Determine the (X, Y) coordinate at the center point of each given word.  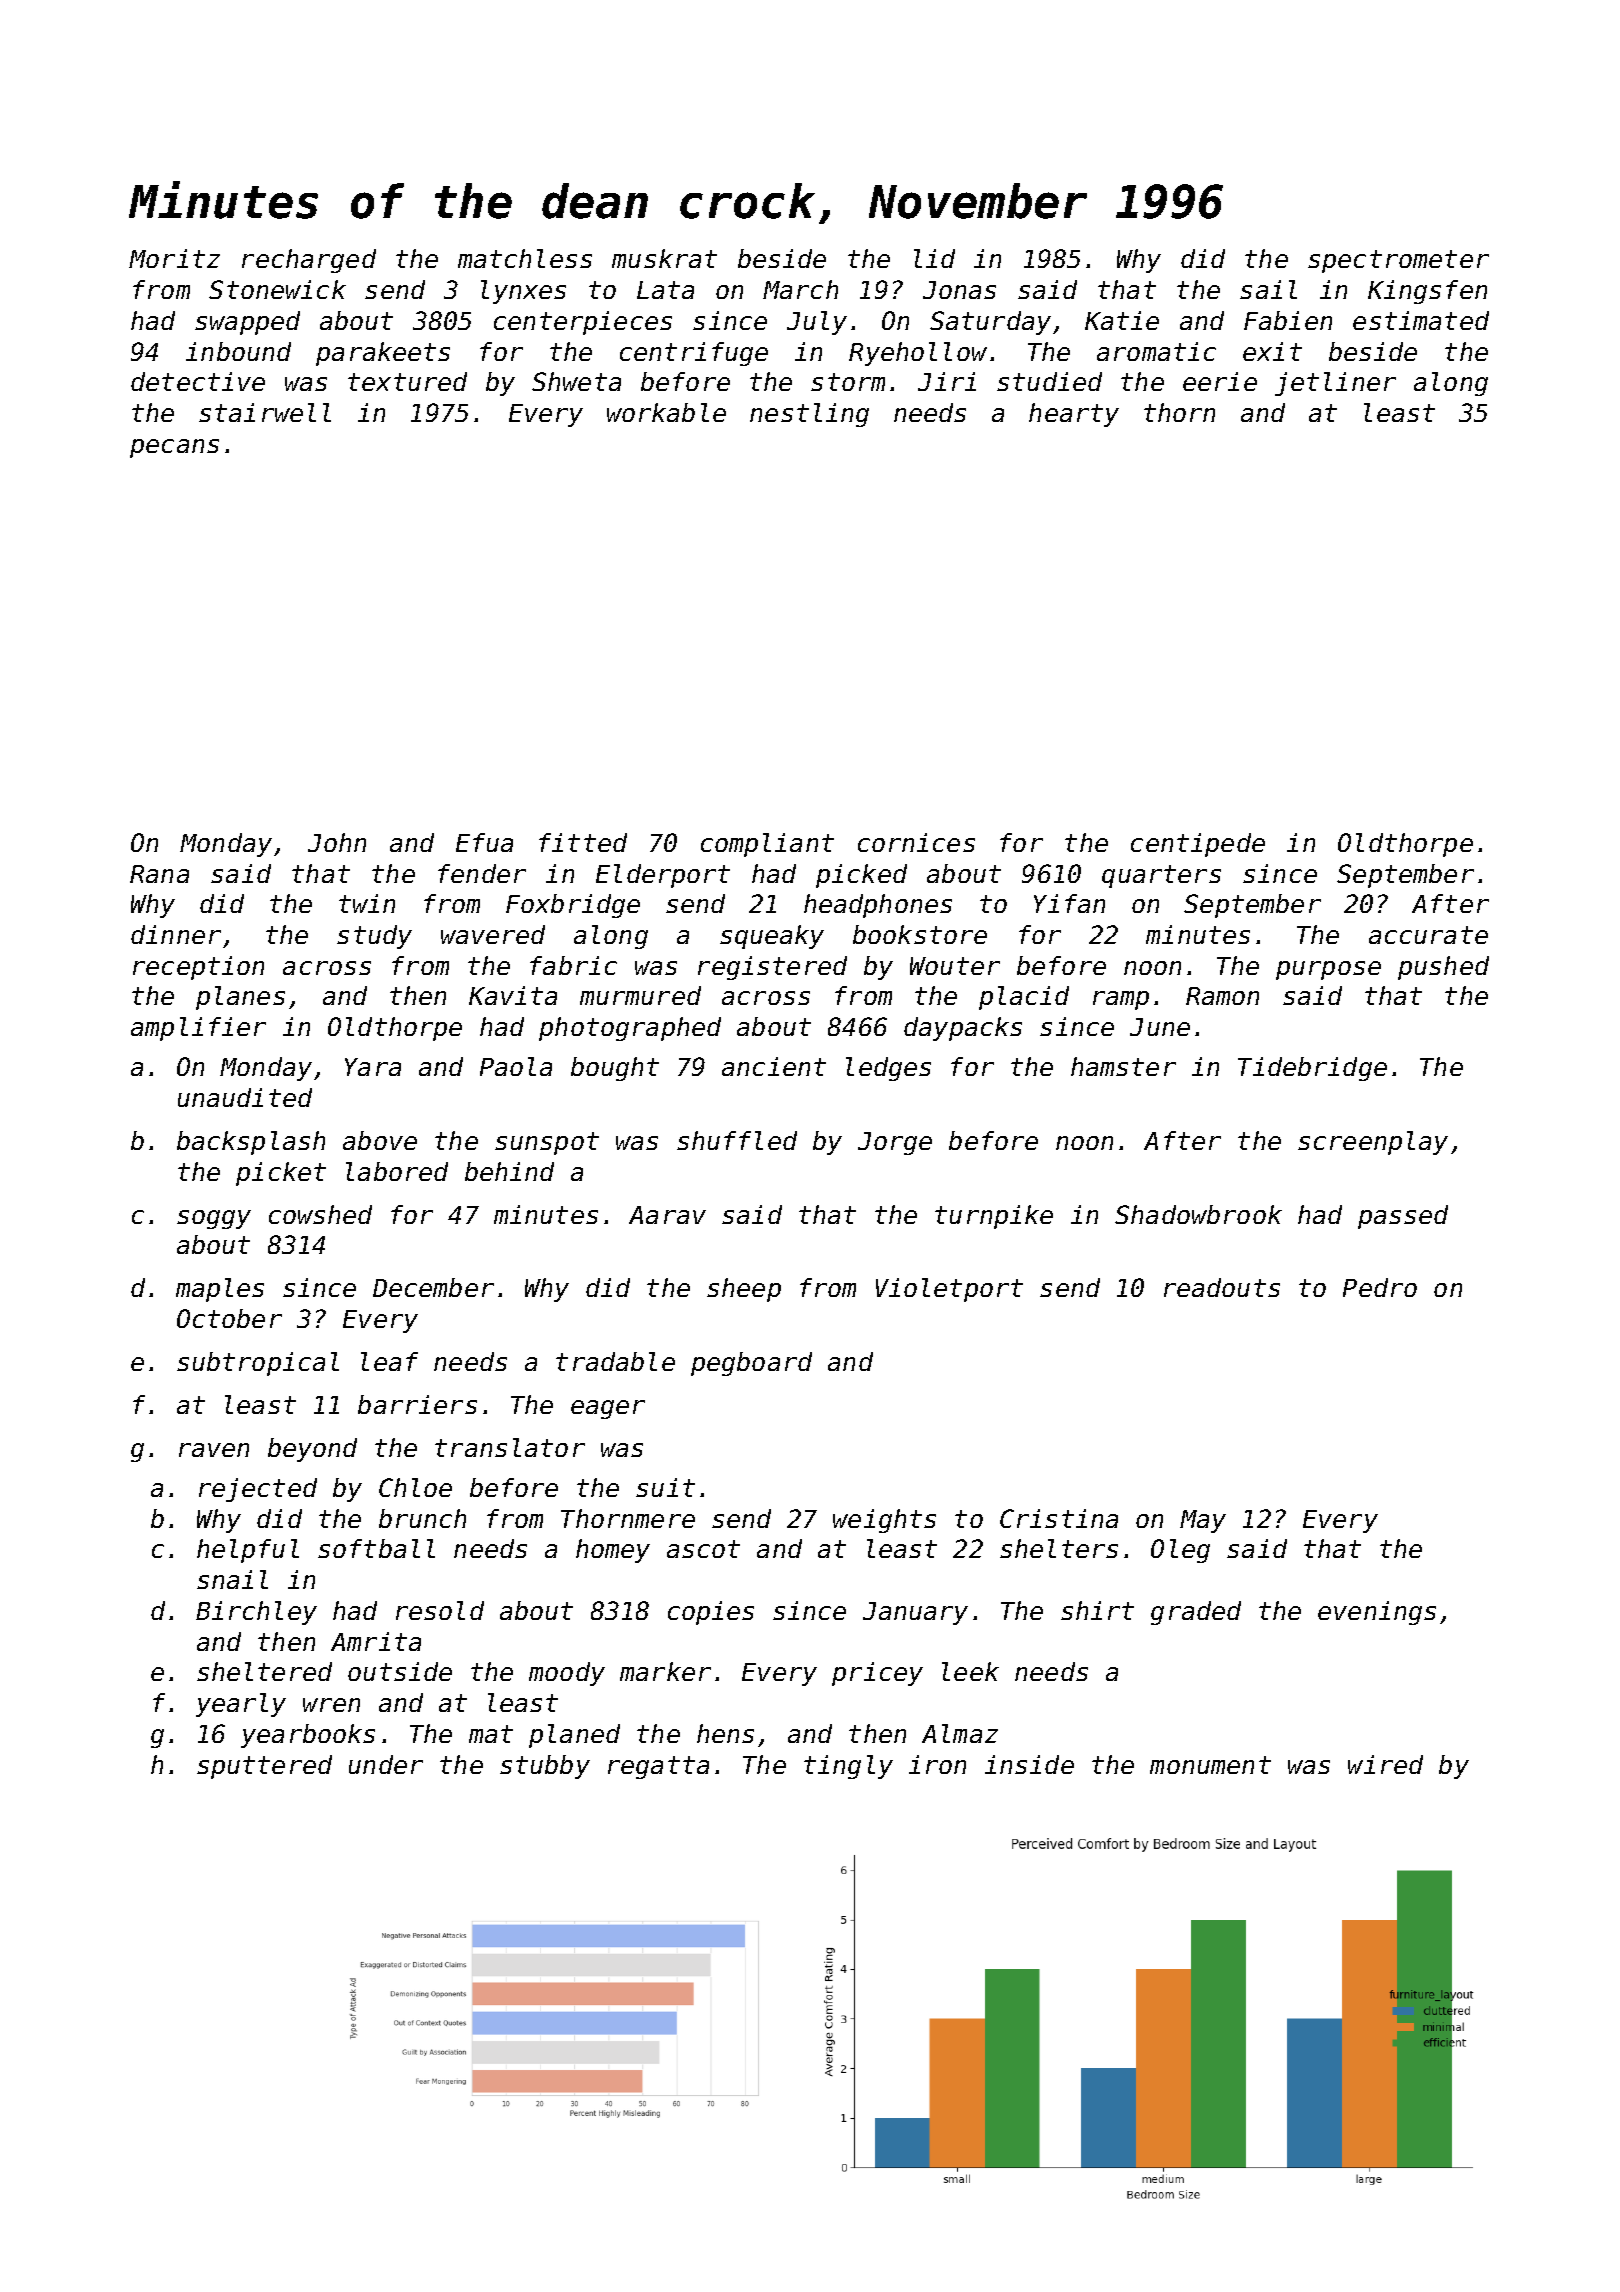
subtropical (258, 1364)
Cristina (1059, 1518)
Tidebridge (1312, 1069)
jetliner (1335, 384)
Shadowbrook (1198, 1214)
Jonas (959, 290)
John (337, 842)
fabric (573, 965)
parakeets (383, 354)
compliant (767, 845)
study (374, 937)
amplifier (198, 1029)
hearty (1074, 415)
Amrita (376, 1641)
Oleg (1180, 1551)
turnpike (994, 1217)
